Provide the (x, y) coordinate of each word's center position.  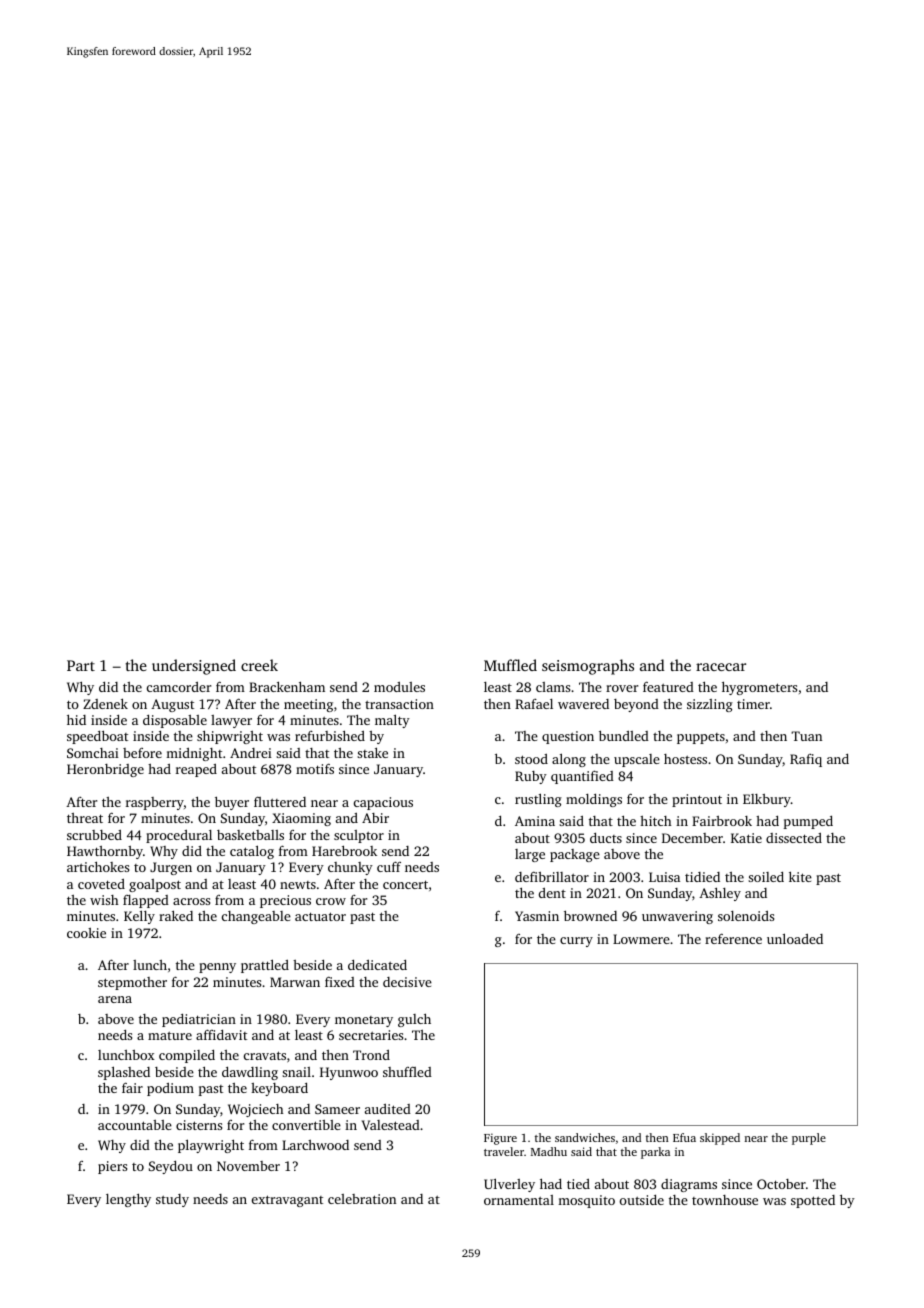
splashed (124, 1073)
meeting (308, 705)
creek (259, 665)
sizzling (710, 705)
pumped (808, 822)
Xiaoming (301, 819)
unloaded (795, 938)
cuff (389, 866)
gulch (414, 1020)
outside (642, 1200)
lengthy (128, 1200)
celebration (362, 1199)
